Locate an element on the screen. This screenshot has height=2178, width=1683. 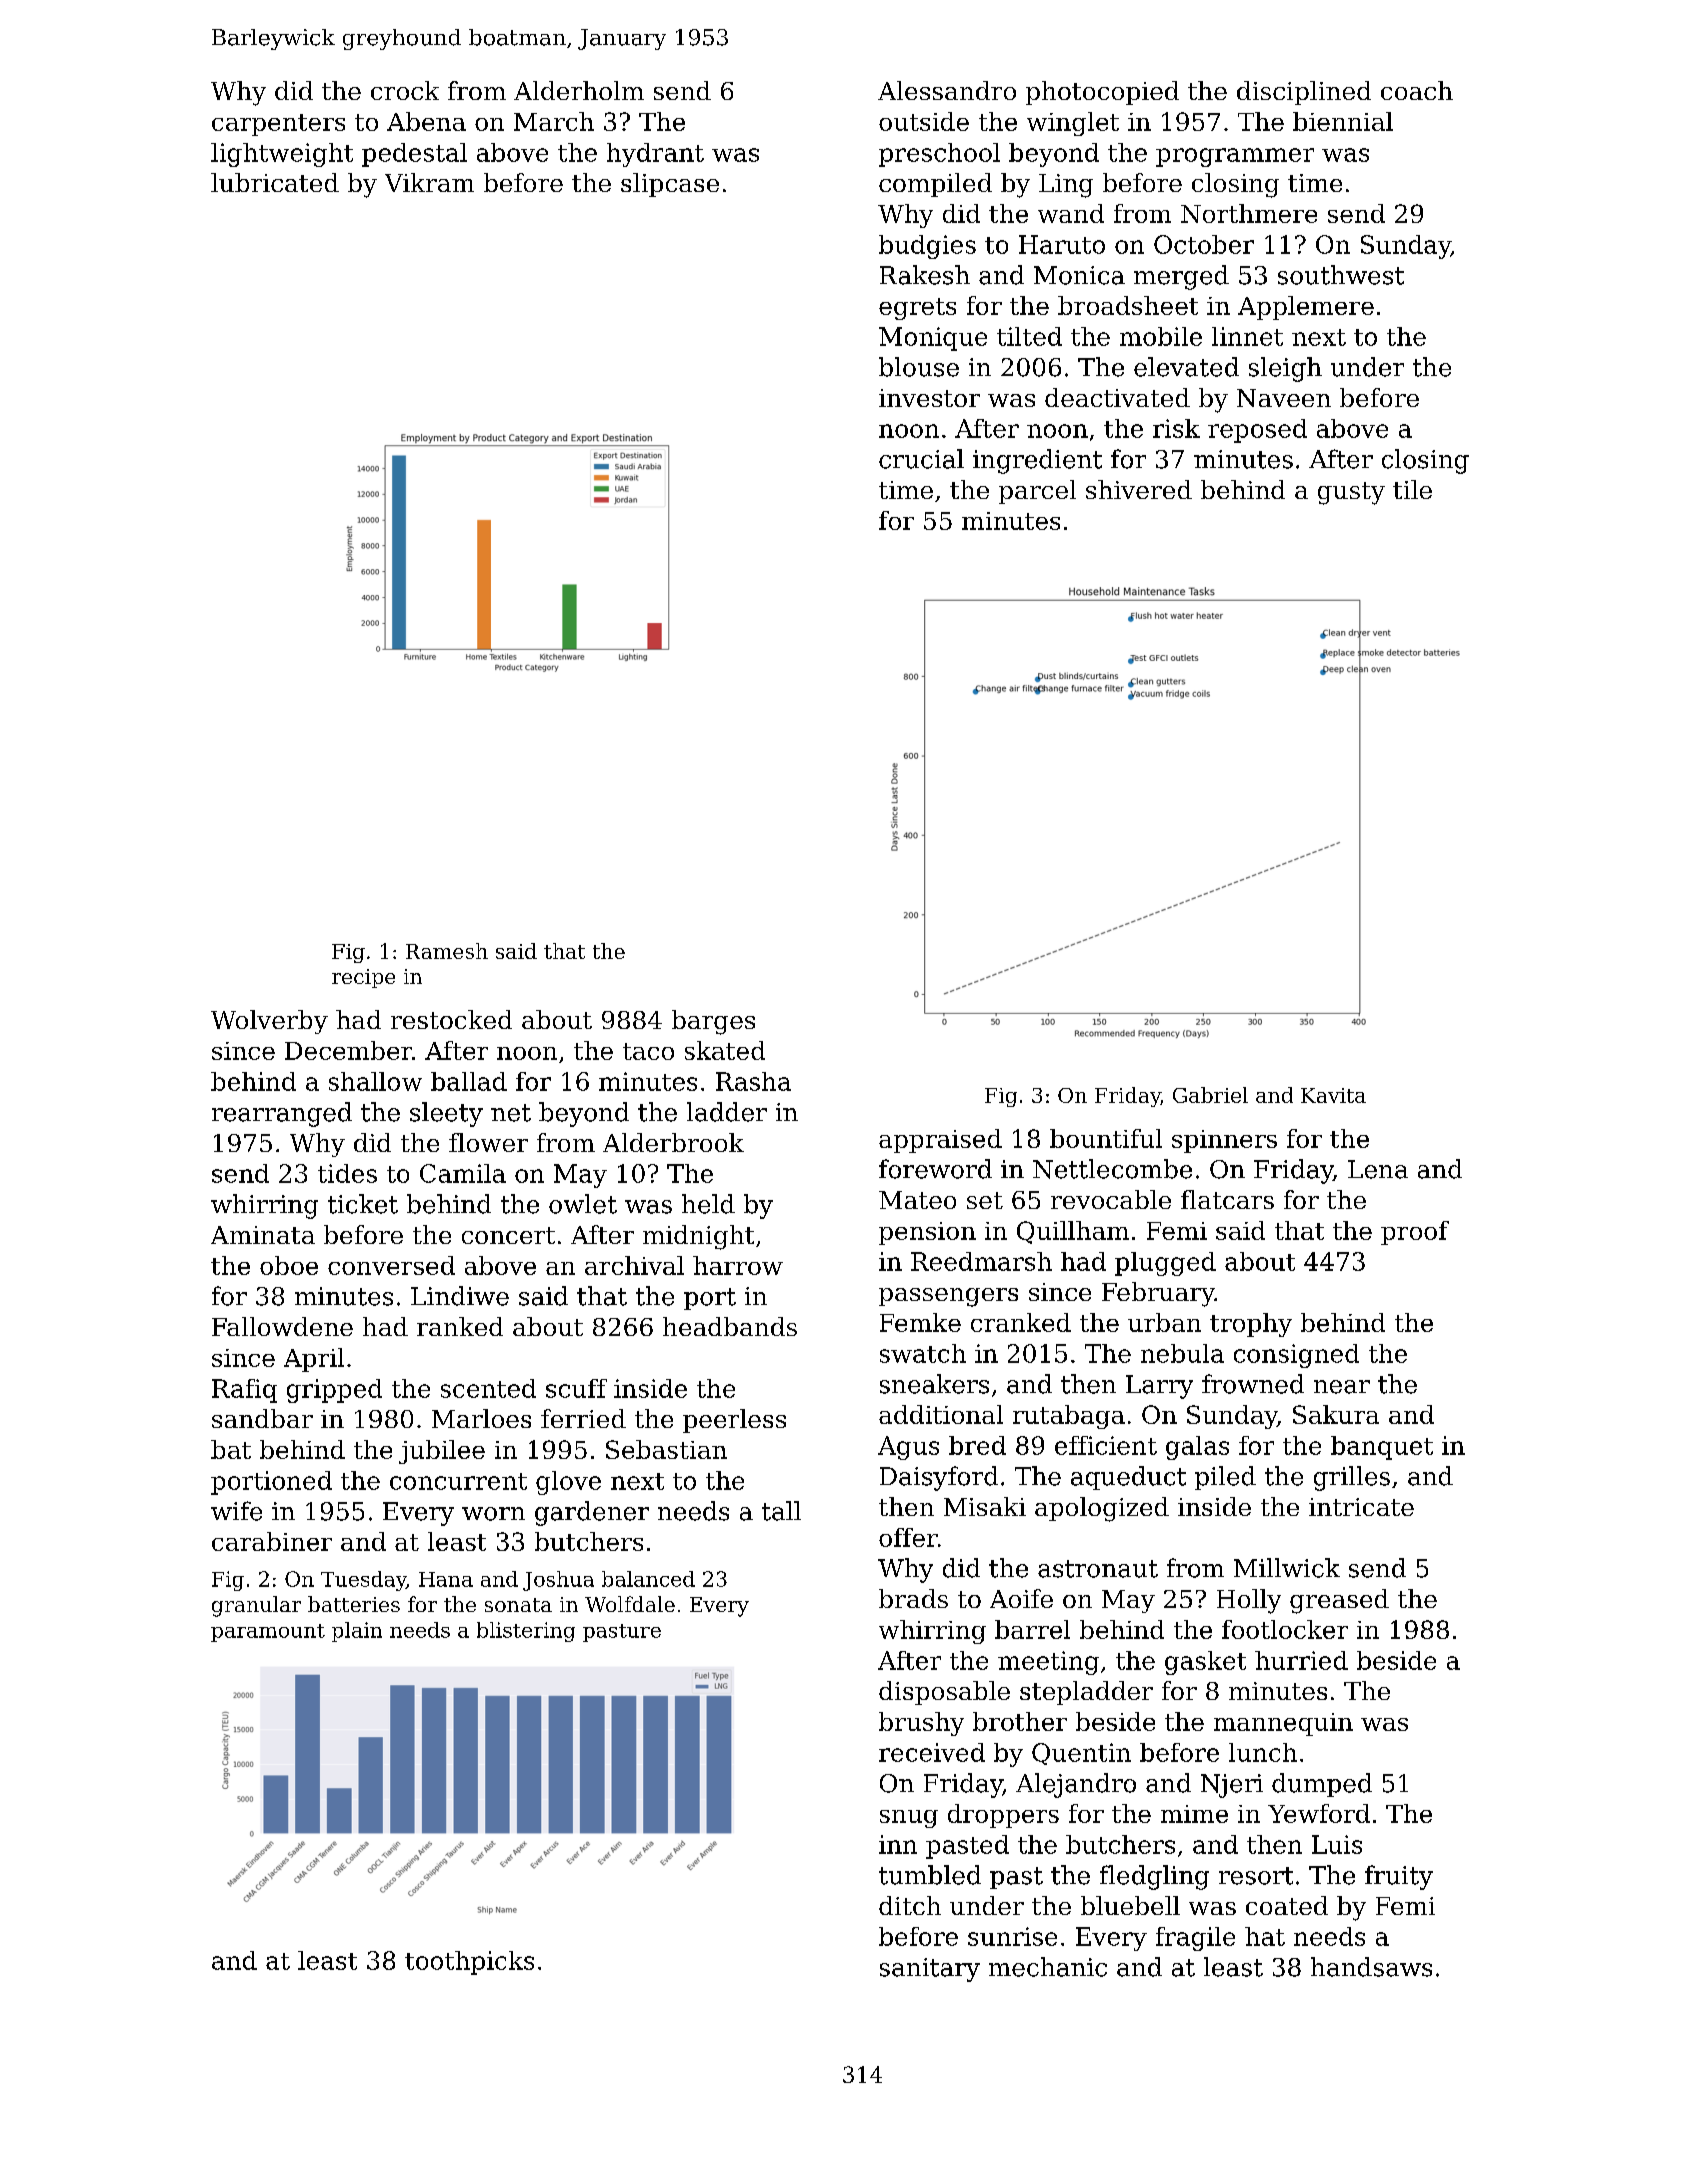
Vikram is located at coordinates (429, 182).
